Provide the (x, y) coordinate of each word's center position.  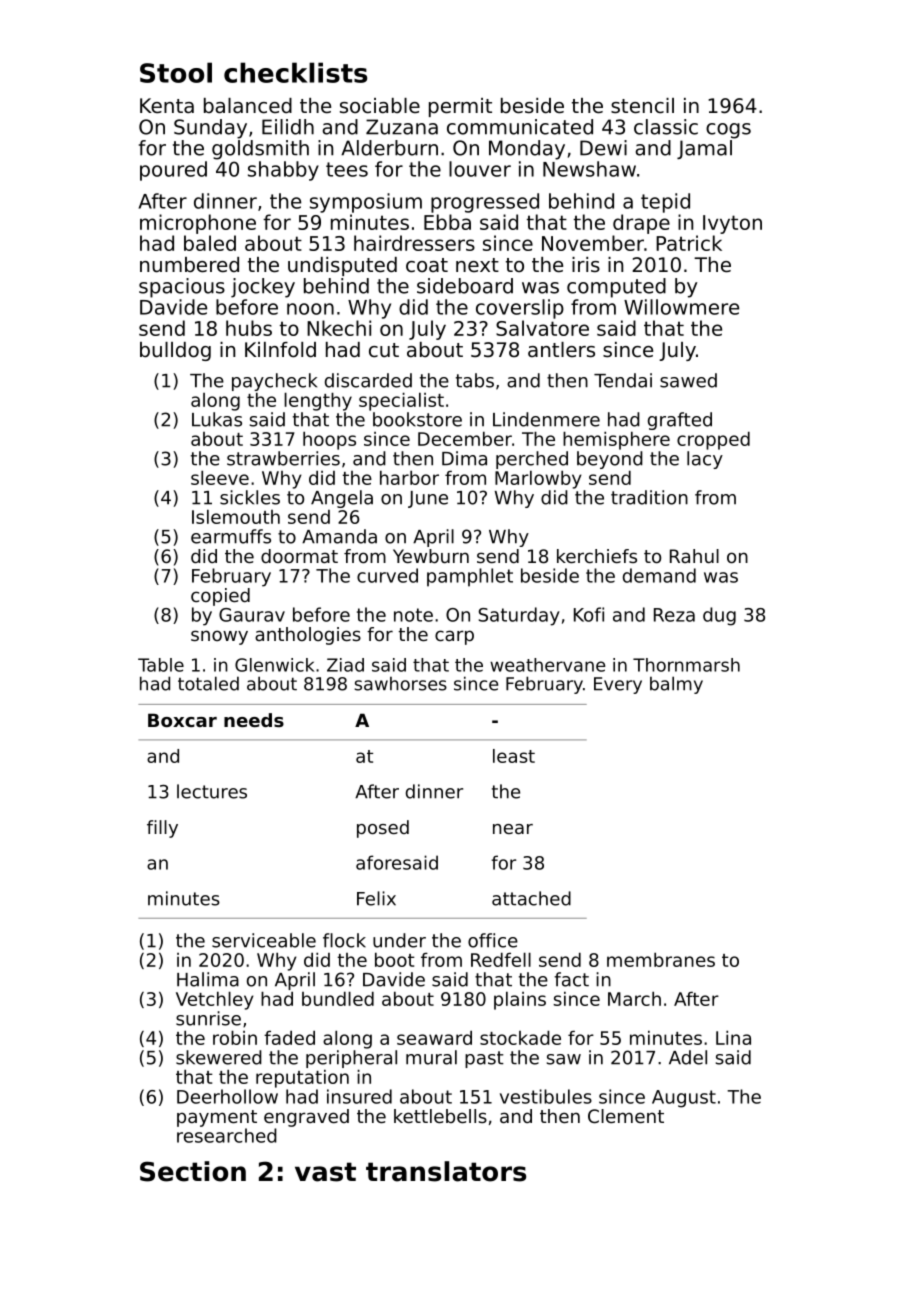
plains (520, 1000)
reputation (302, 1078)
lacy (705, 460)
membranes (661, 959)
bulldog (175, 351)
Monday (527, 150)
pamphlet (470, 577)
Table (161, 665)
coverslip (520, 309)
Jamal (704, 149)
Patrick (689, 243)
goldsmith (260, 150)
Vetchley (215, 1000)
